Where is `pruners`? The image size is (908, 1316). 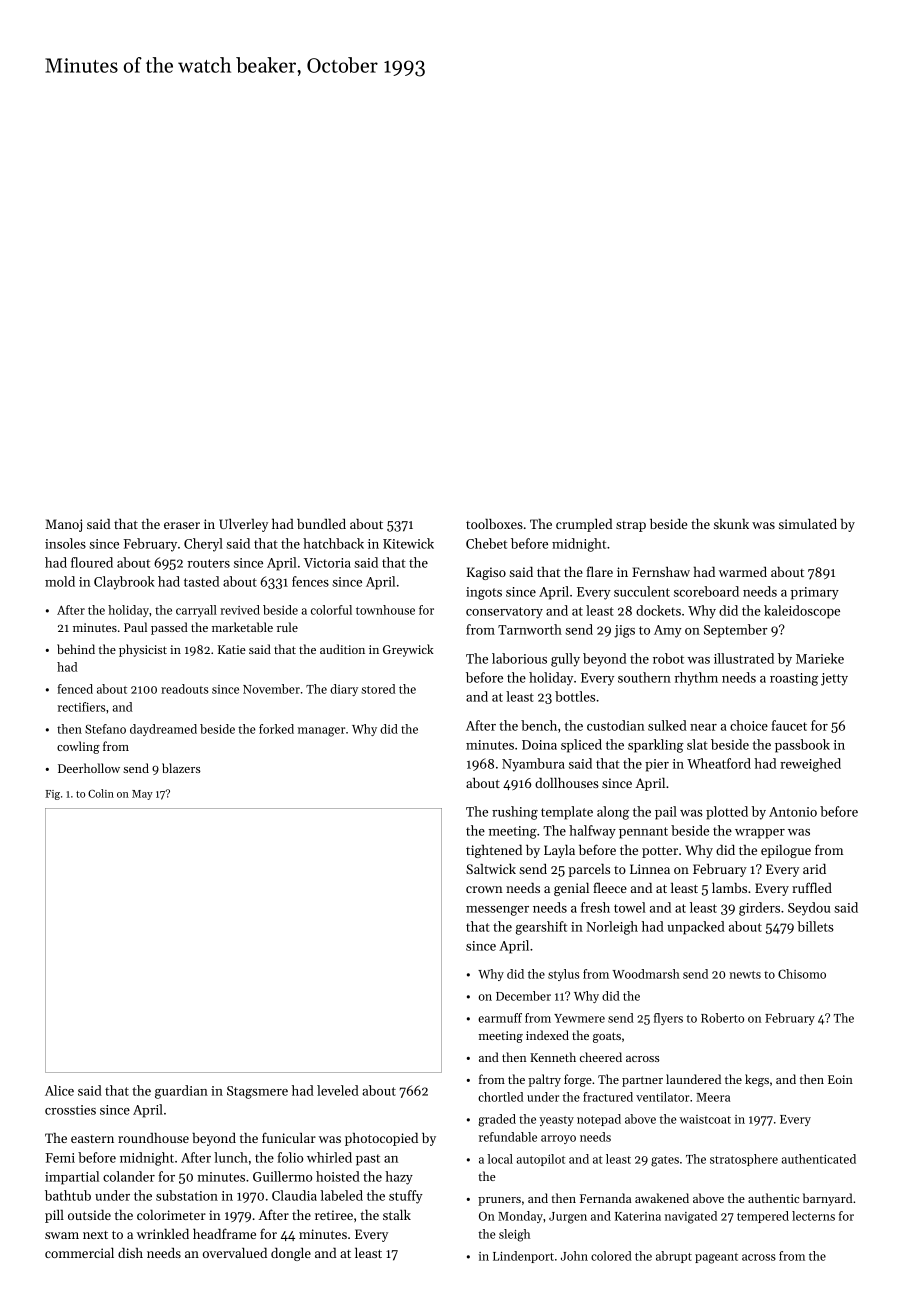
pruners is located at coordinates (499, 1201).
